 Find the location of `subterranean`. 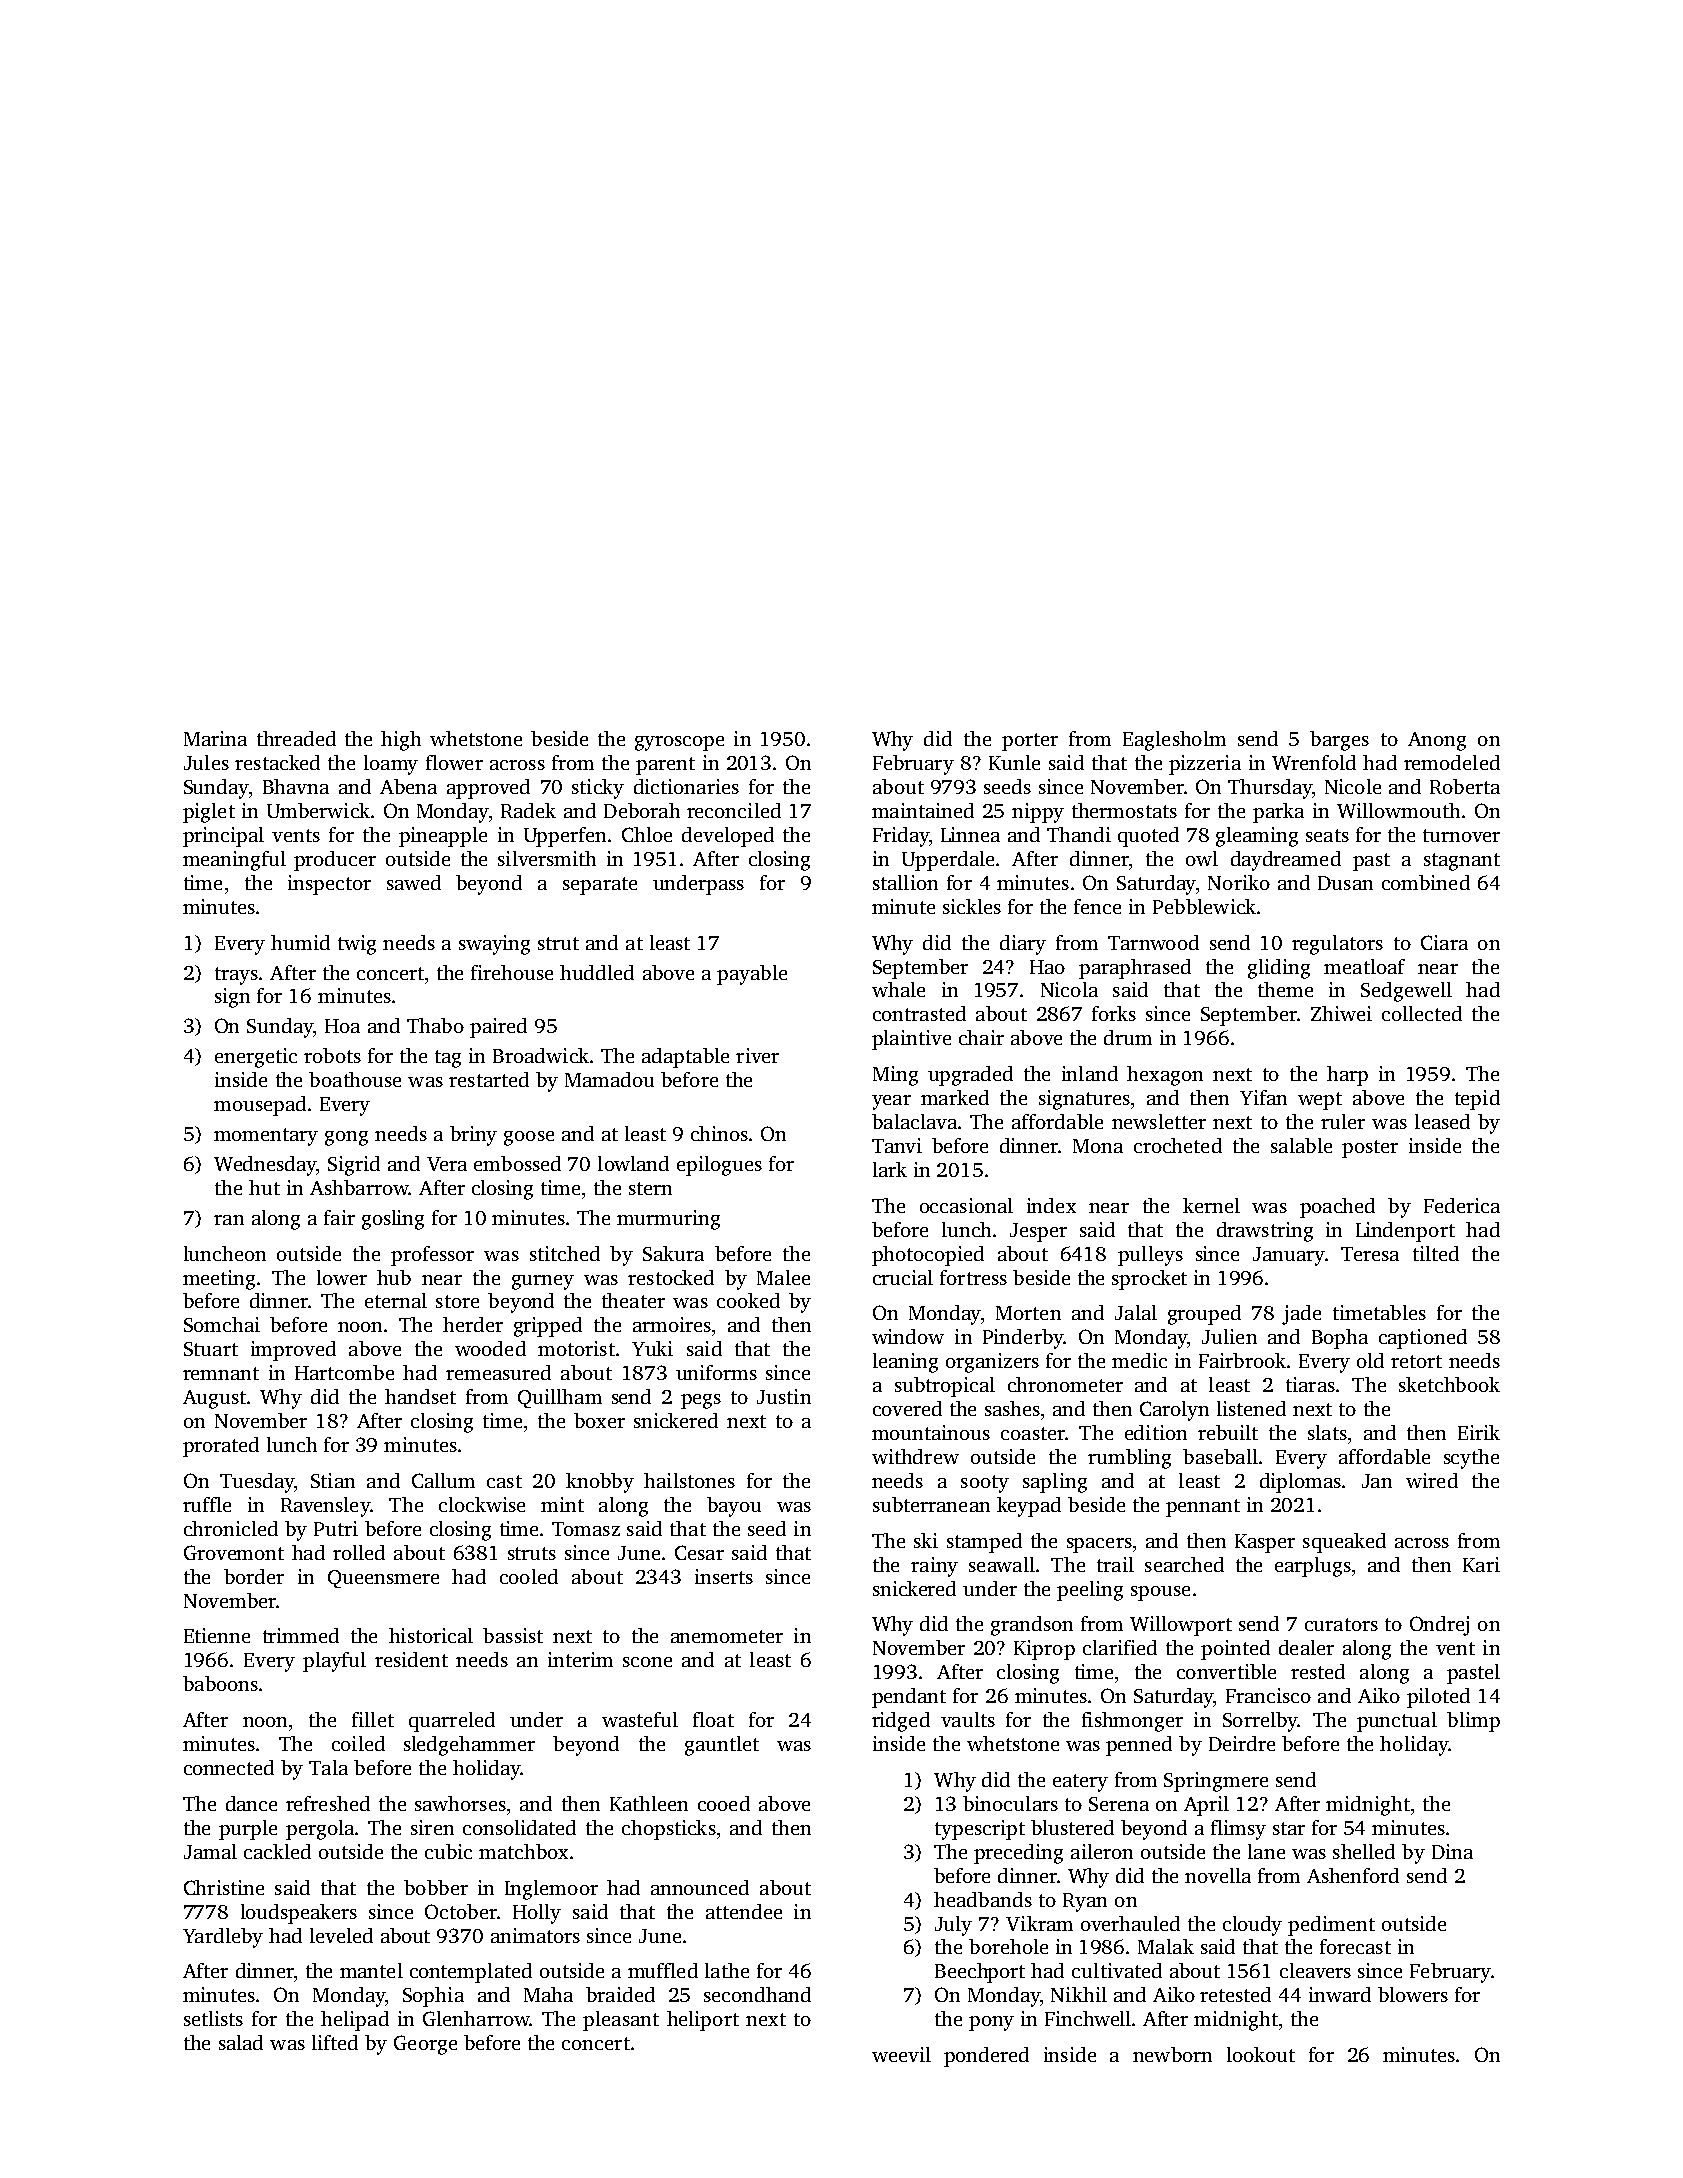

subterranean is located at coordinates (931, 1504).
